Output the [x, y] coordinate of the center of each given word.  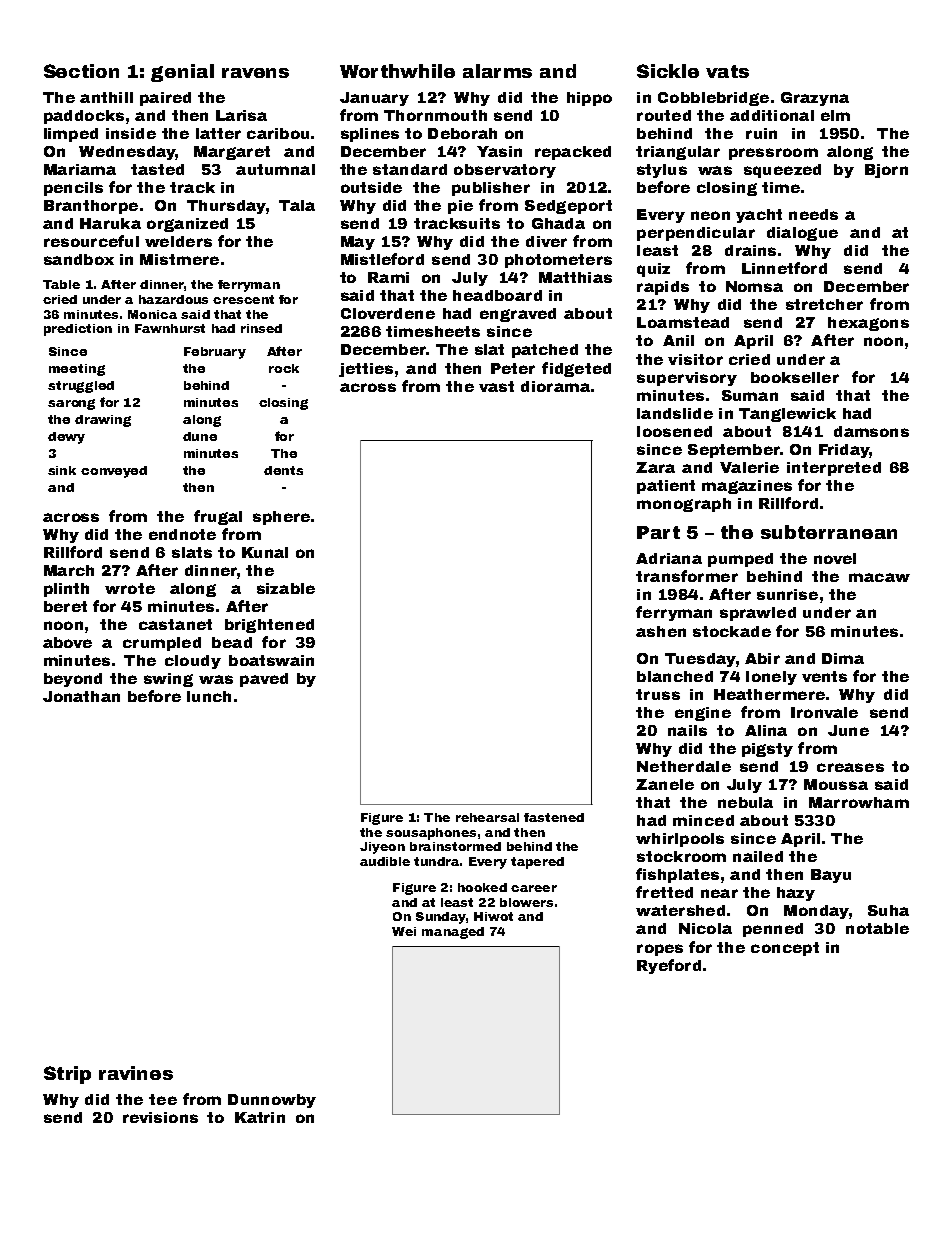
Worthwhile [397, 71]
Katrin [260, 1117]
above [67, 642]
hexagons [868, 324]
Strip [67, 1075]
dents [283, 470]
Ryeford [669, 966]
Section [81, 71]
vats [727, 71]
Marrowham [859, 802]
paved [264, 680]
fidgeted [576, 369]
